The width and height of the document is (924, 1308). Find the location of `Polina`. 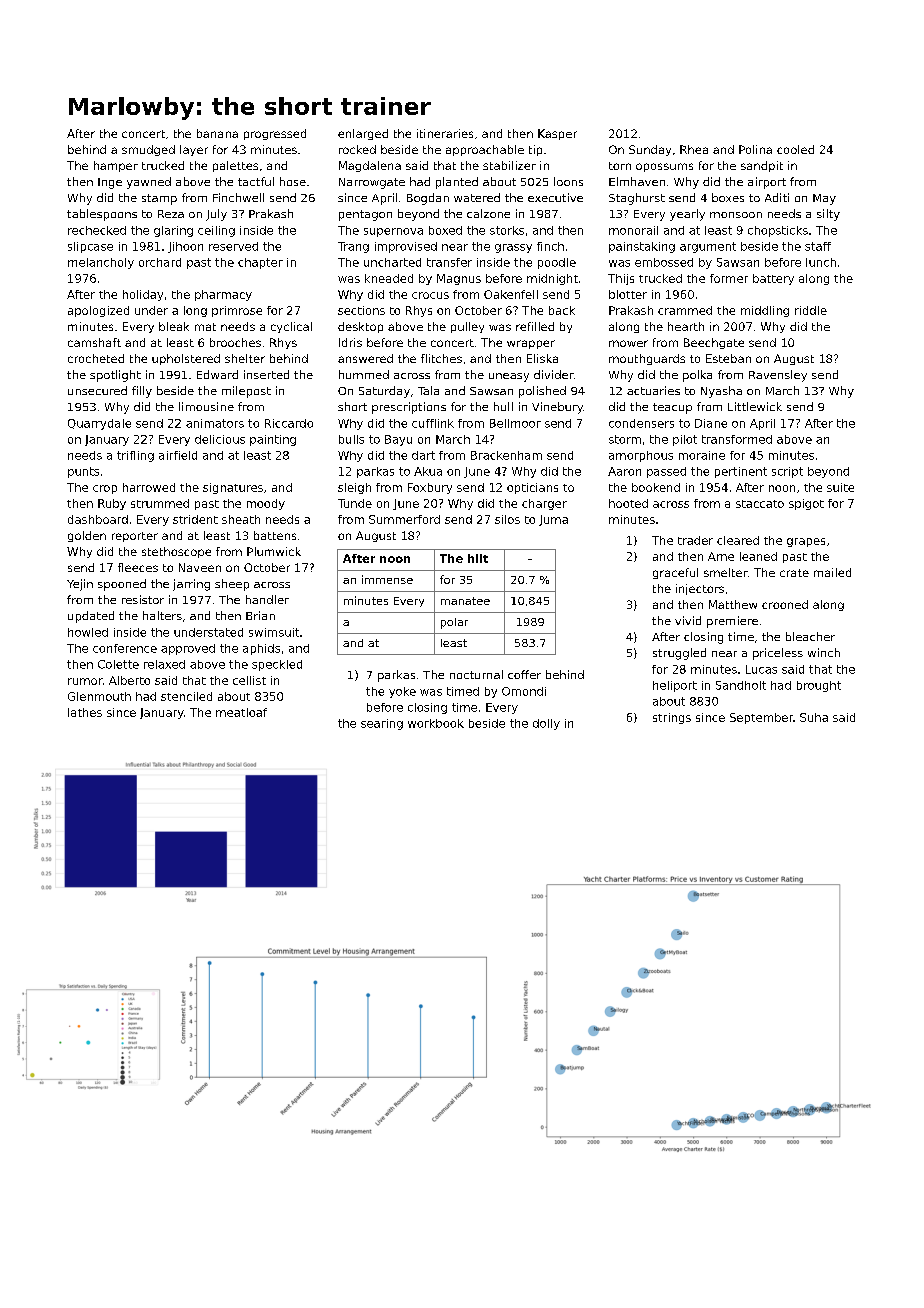

Polina is located at coordinates (755, 149).
